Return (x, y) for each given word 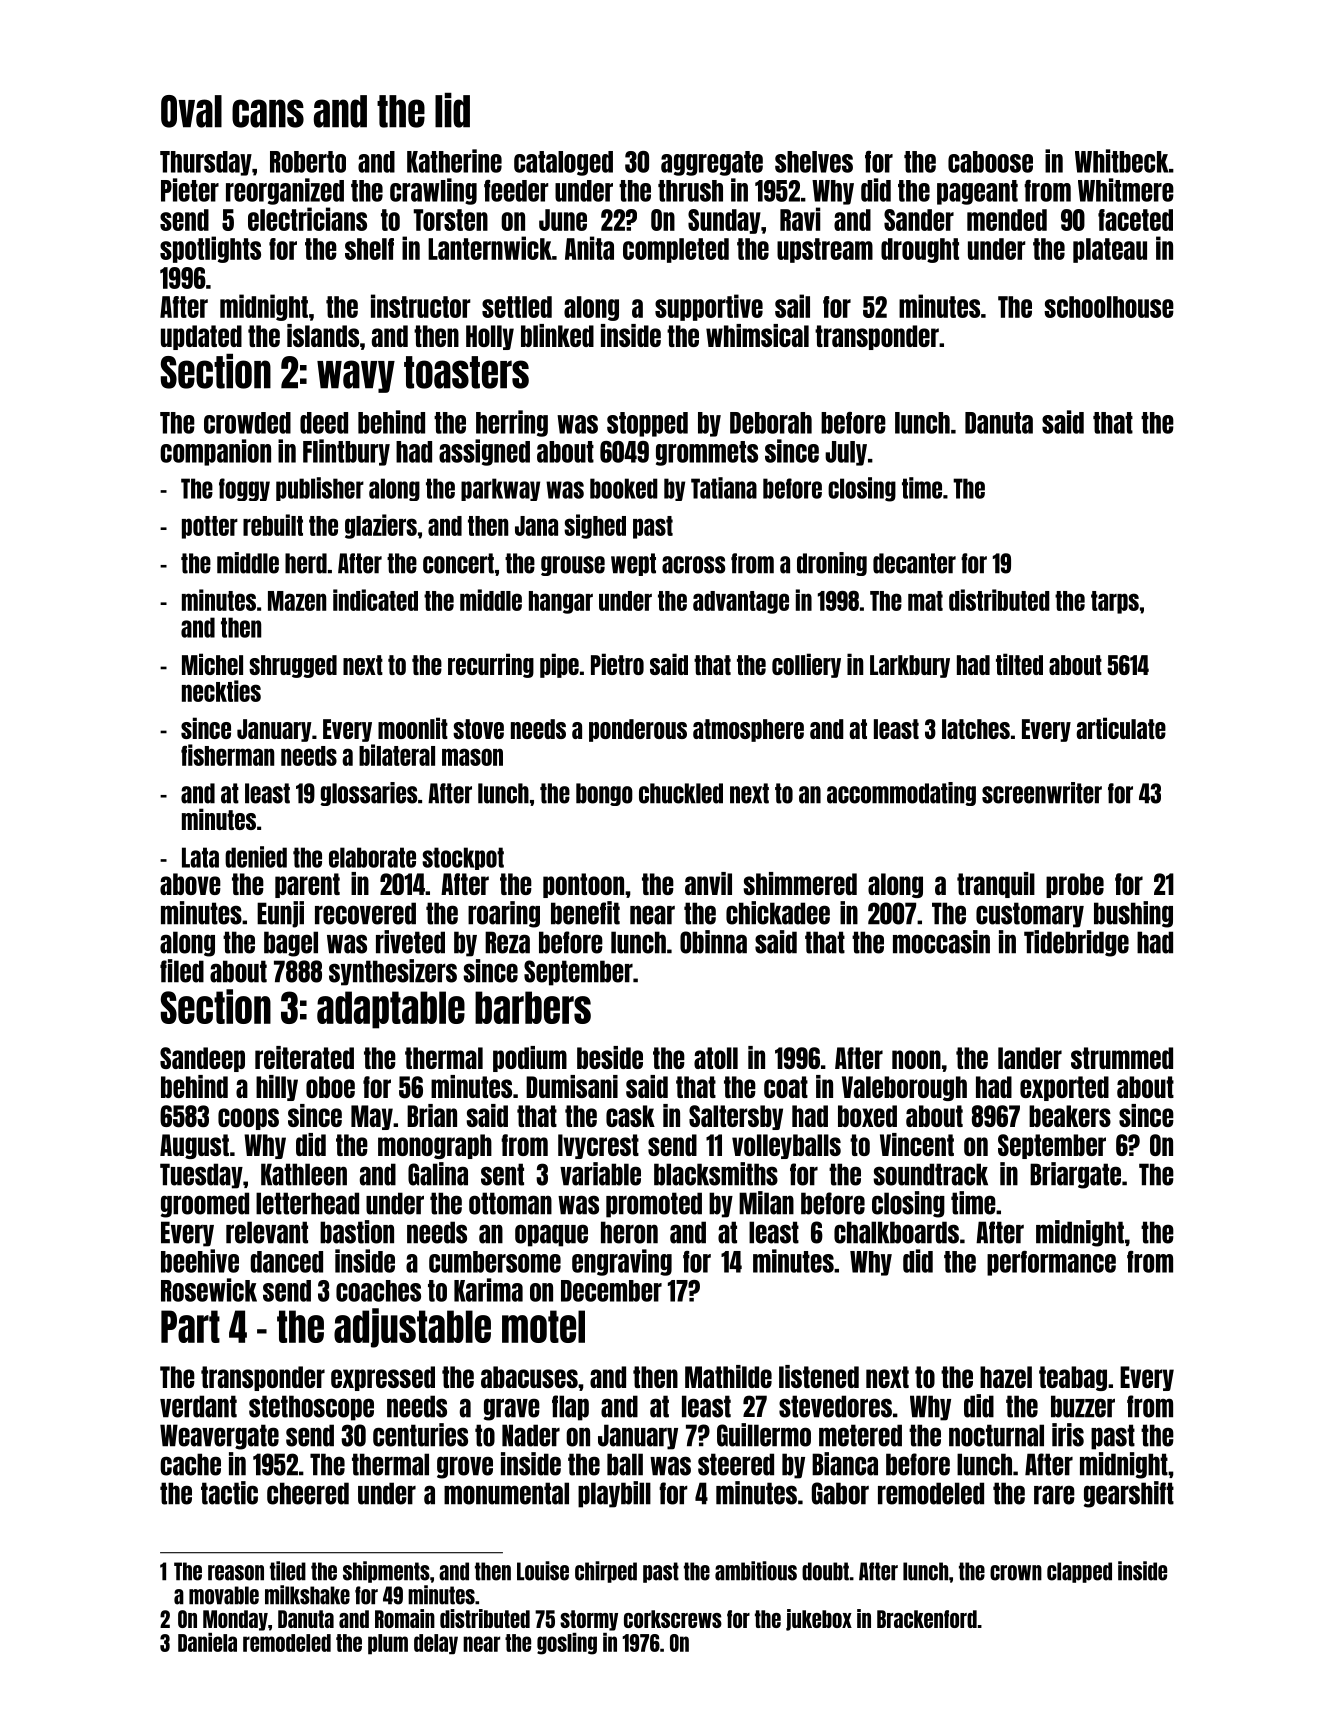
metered (860, 1435)
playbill (614, 1494)
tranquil (996, 885)
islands (323, 335)
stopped (647, 424)
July (846, 453)
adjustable (412, 1328)
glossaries (368, 794)
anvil (708, 883)
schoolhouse (1109, 307)
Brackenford (927, 1619)
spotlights (210, 249)
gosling (567, 1644)
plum (388, 1644)
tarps (1115, 602)
